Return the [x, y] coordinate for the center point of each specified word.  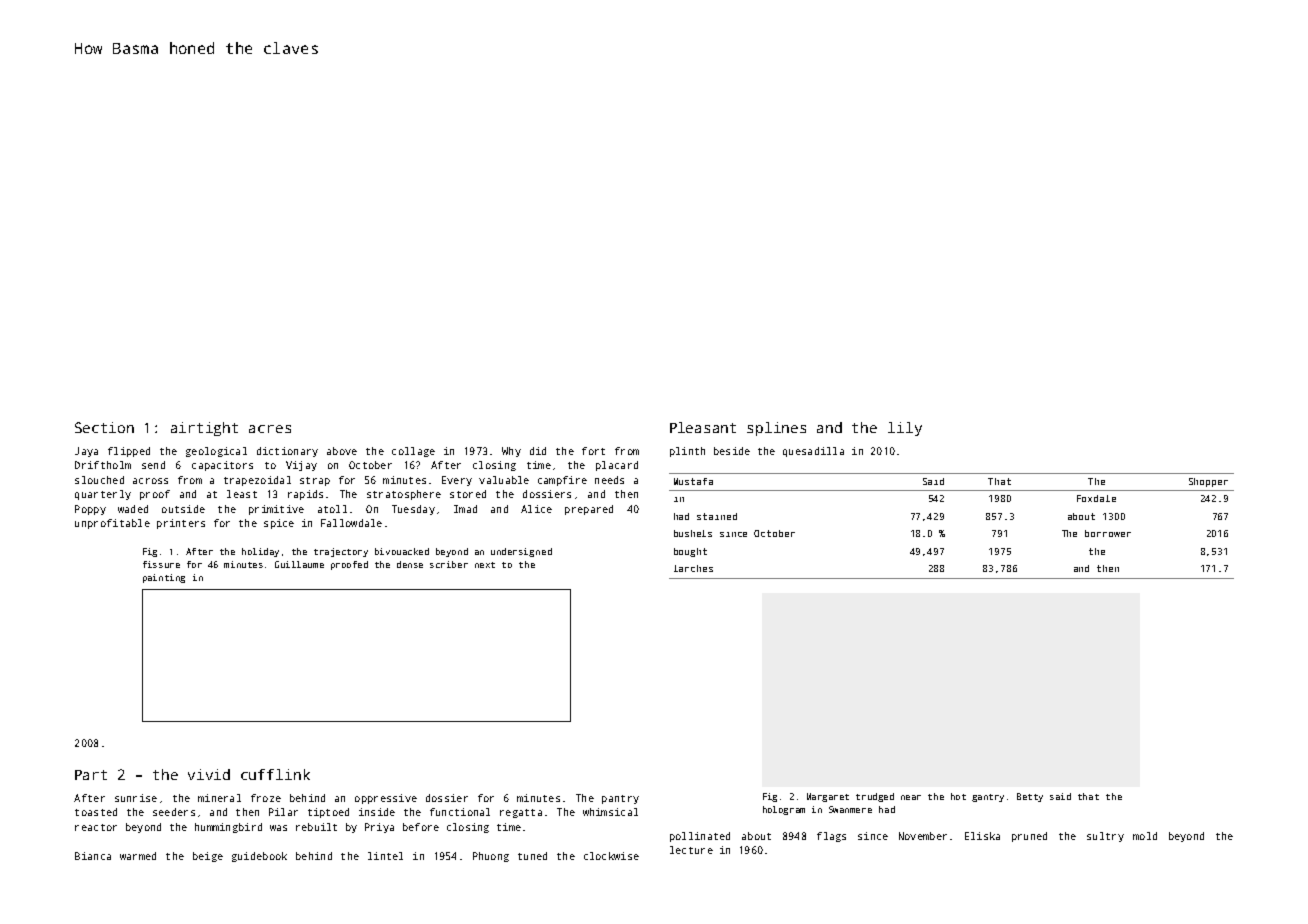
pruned [1029, 837]
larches [693, 568]
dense [410, 564]
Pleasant [703, 427]
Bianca [93, 856]
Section [104, 427]
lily [905, 429]
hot [958, 796]
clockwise [611, 856]
